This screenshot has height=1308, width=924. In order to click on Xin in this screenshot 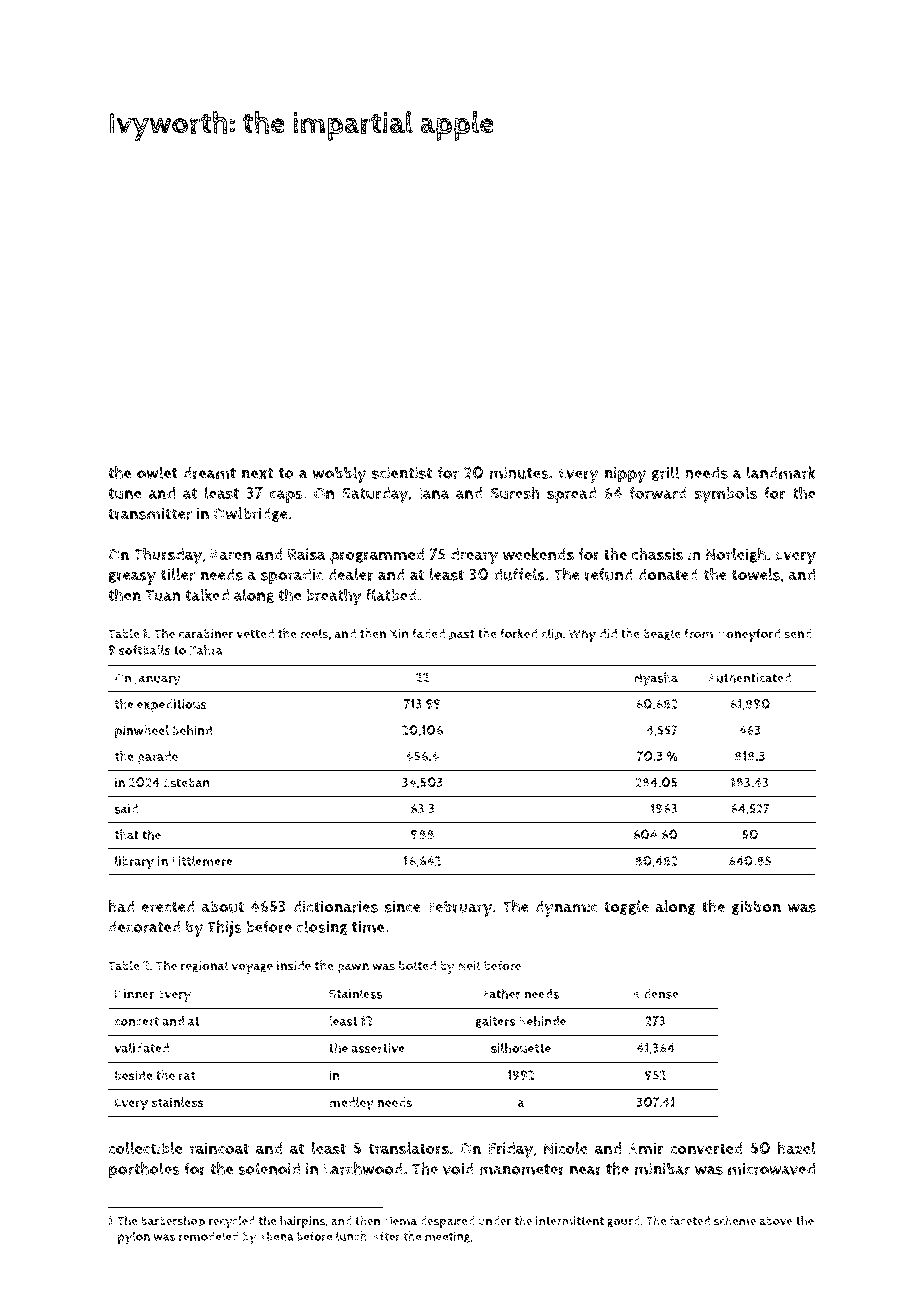, I will do `click(399, 634)`.
